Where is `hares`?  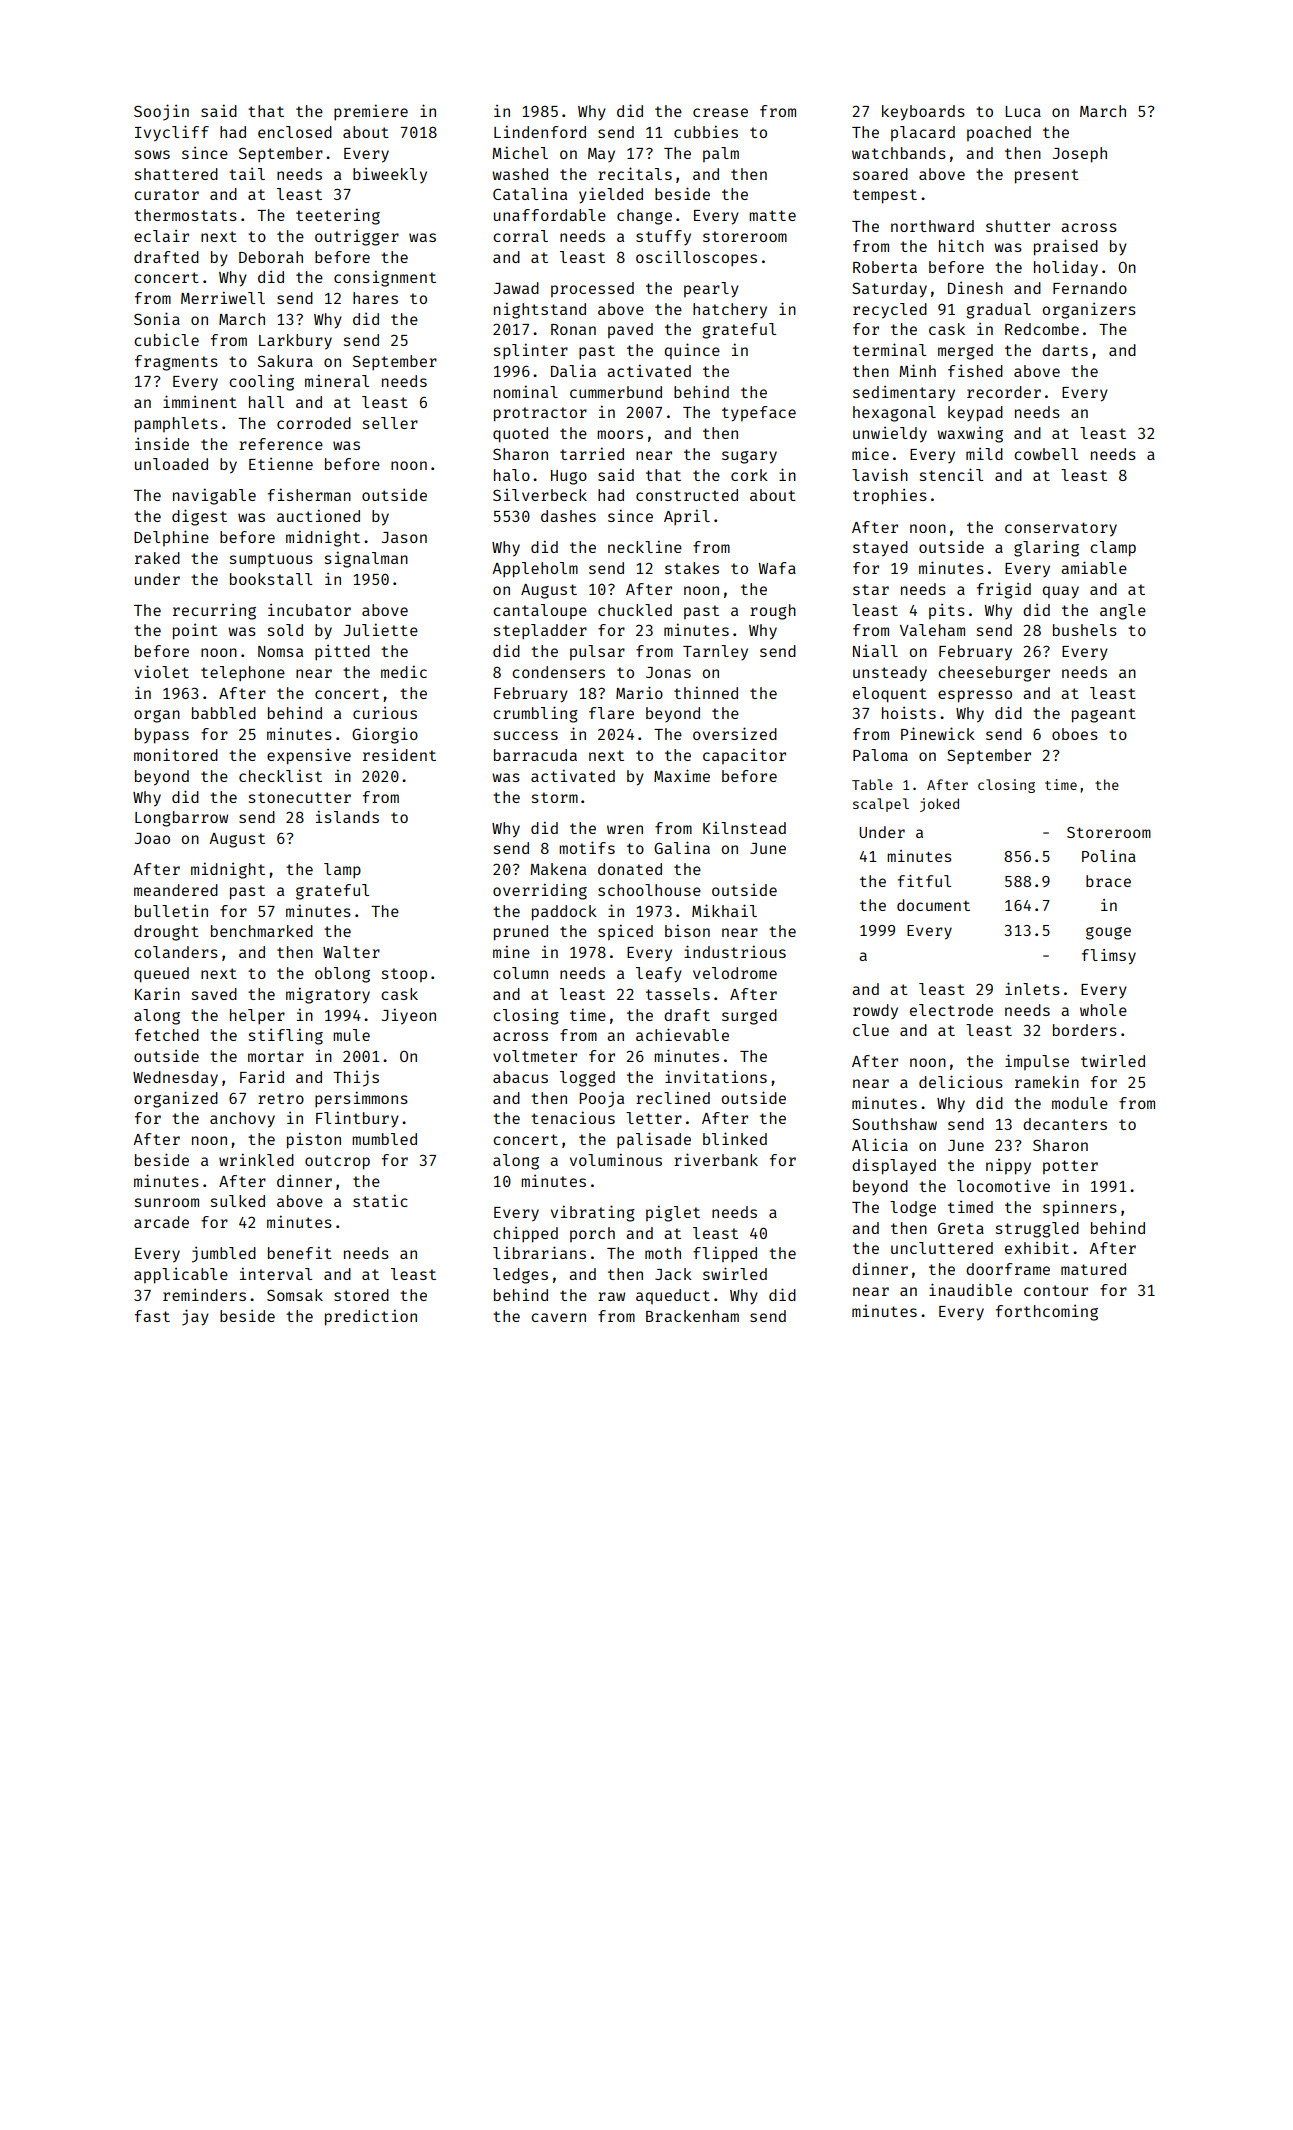 hares is located at coordinates (375, 298).
